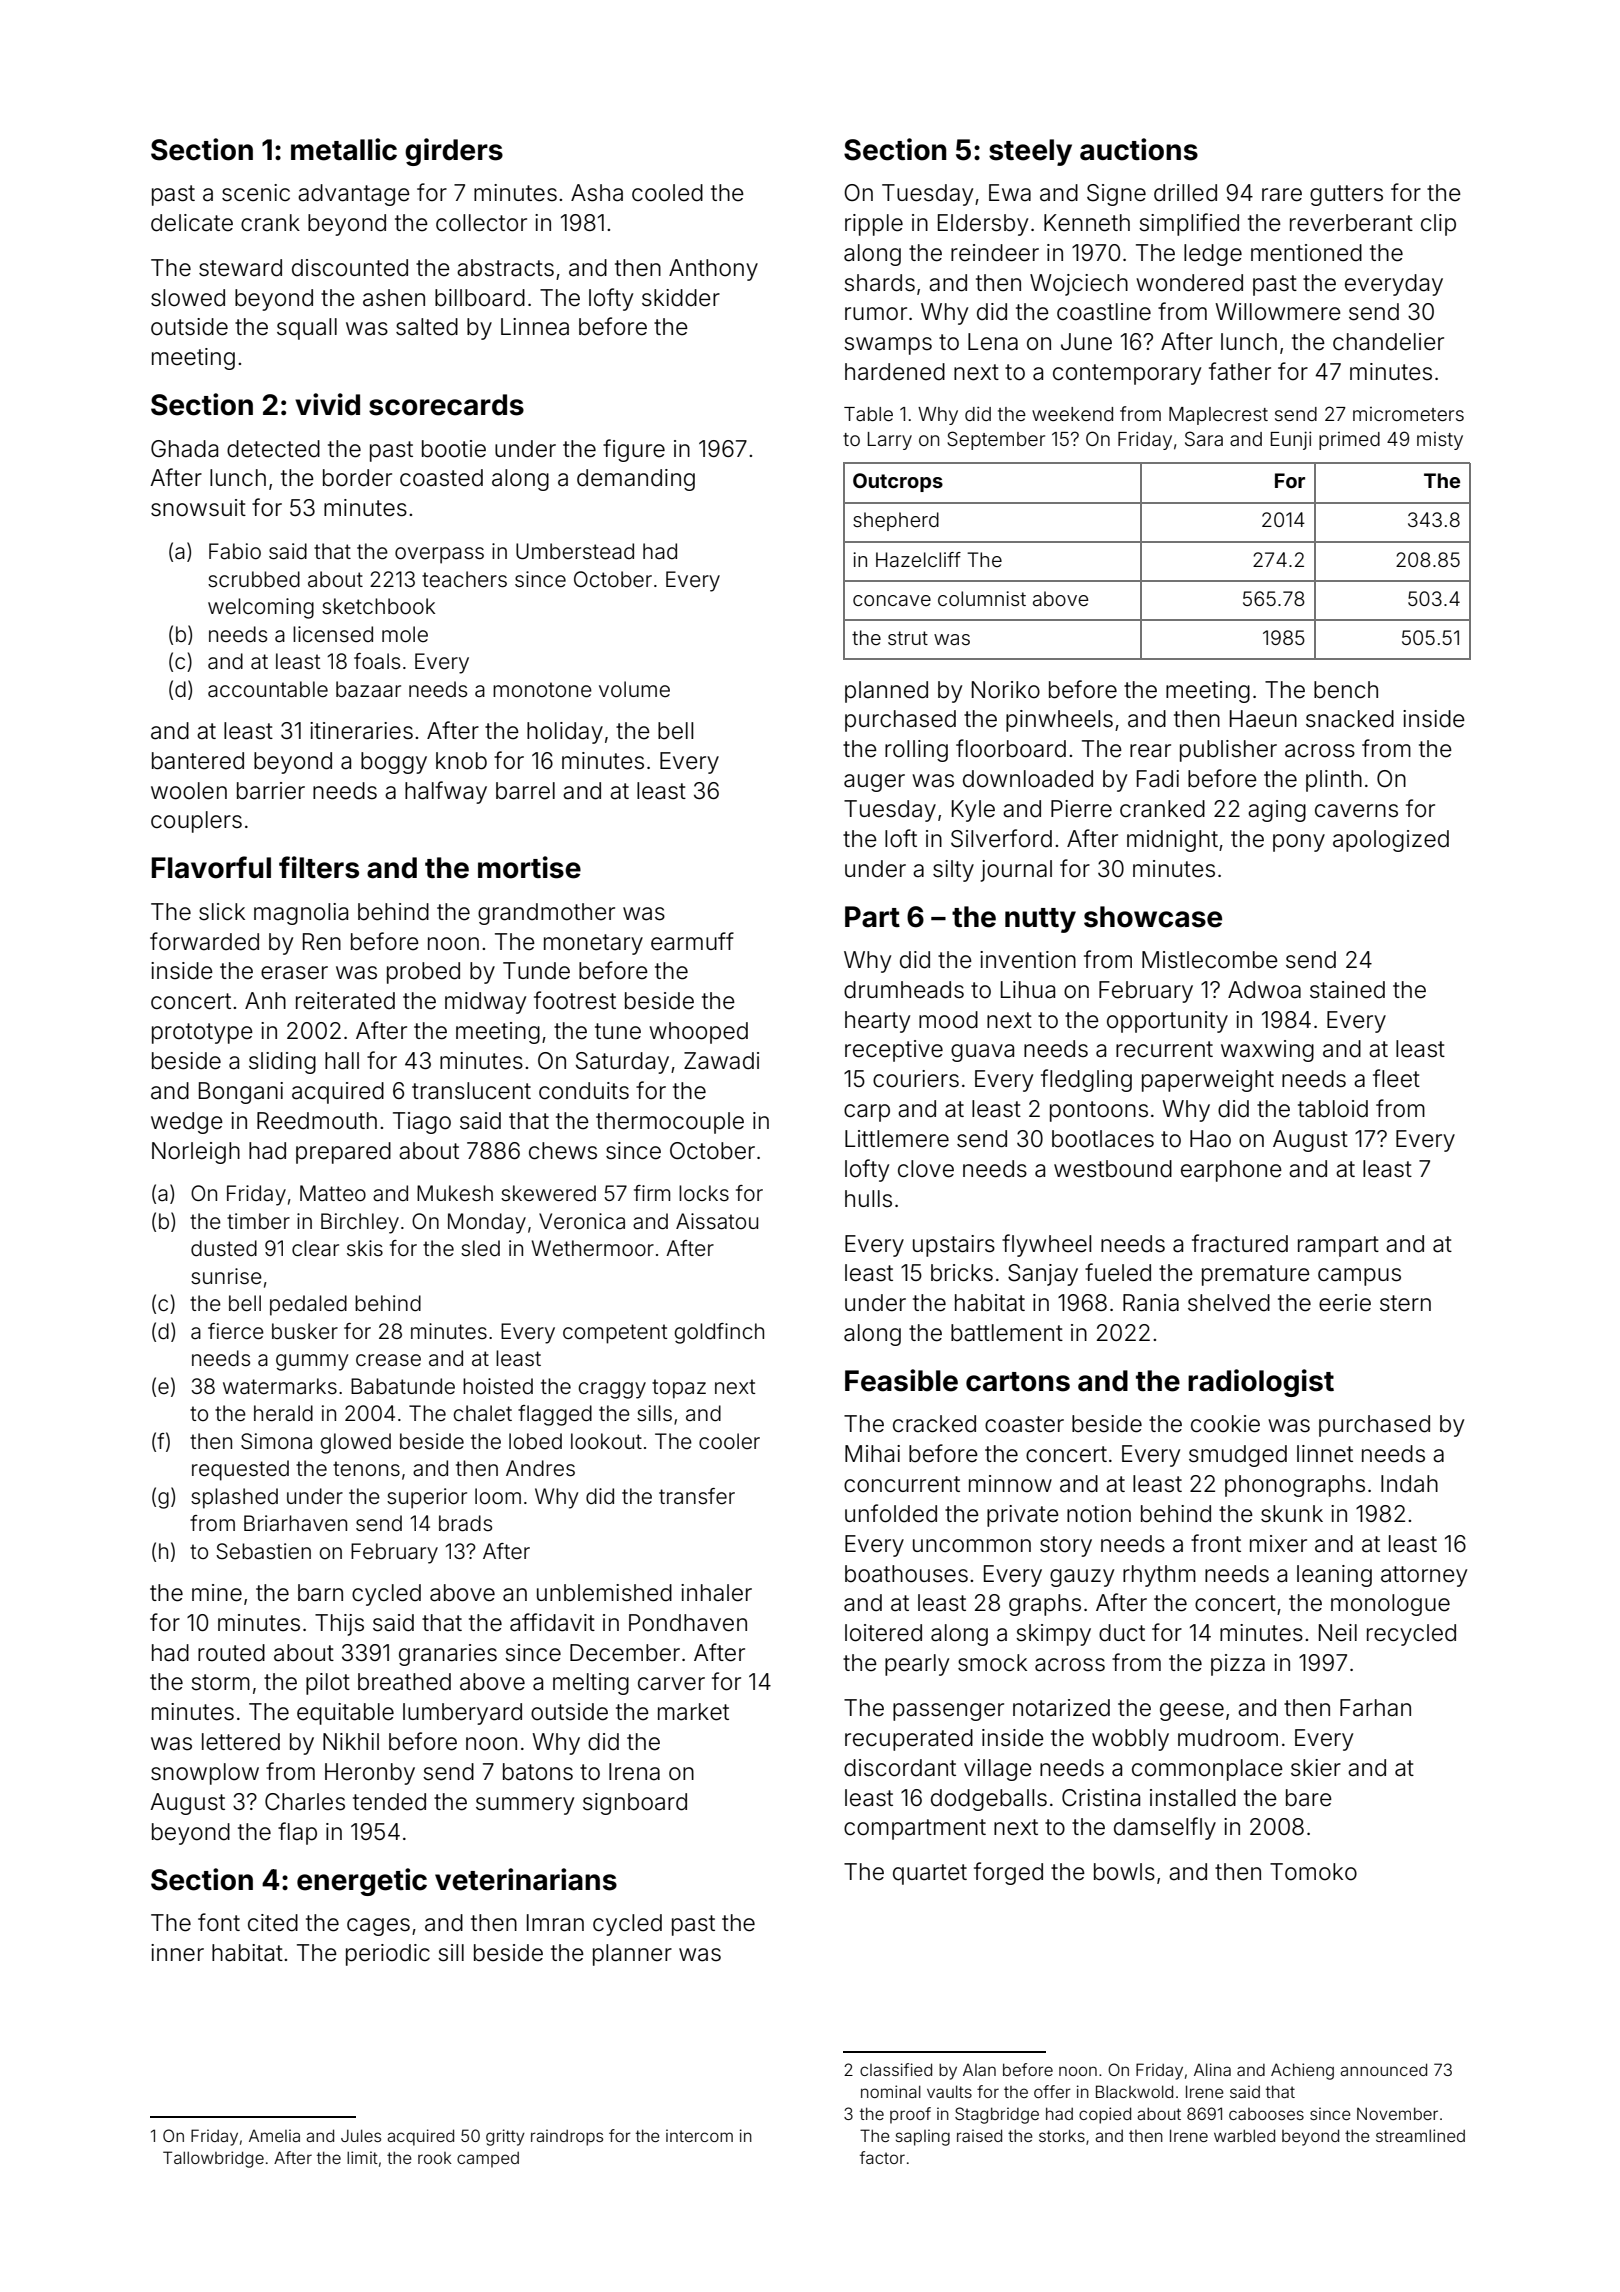 Image resolution: width=1620 pixels, height=2292 pixels. I want to click on attorney, so click(1424, 1576).
